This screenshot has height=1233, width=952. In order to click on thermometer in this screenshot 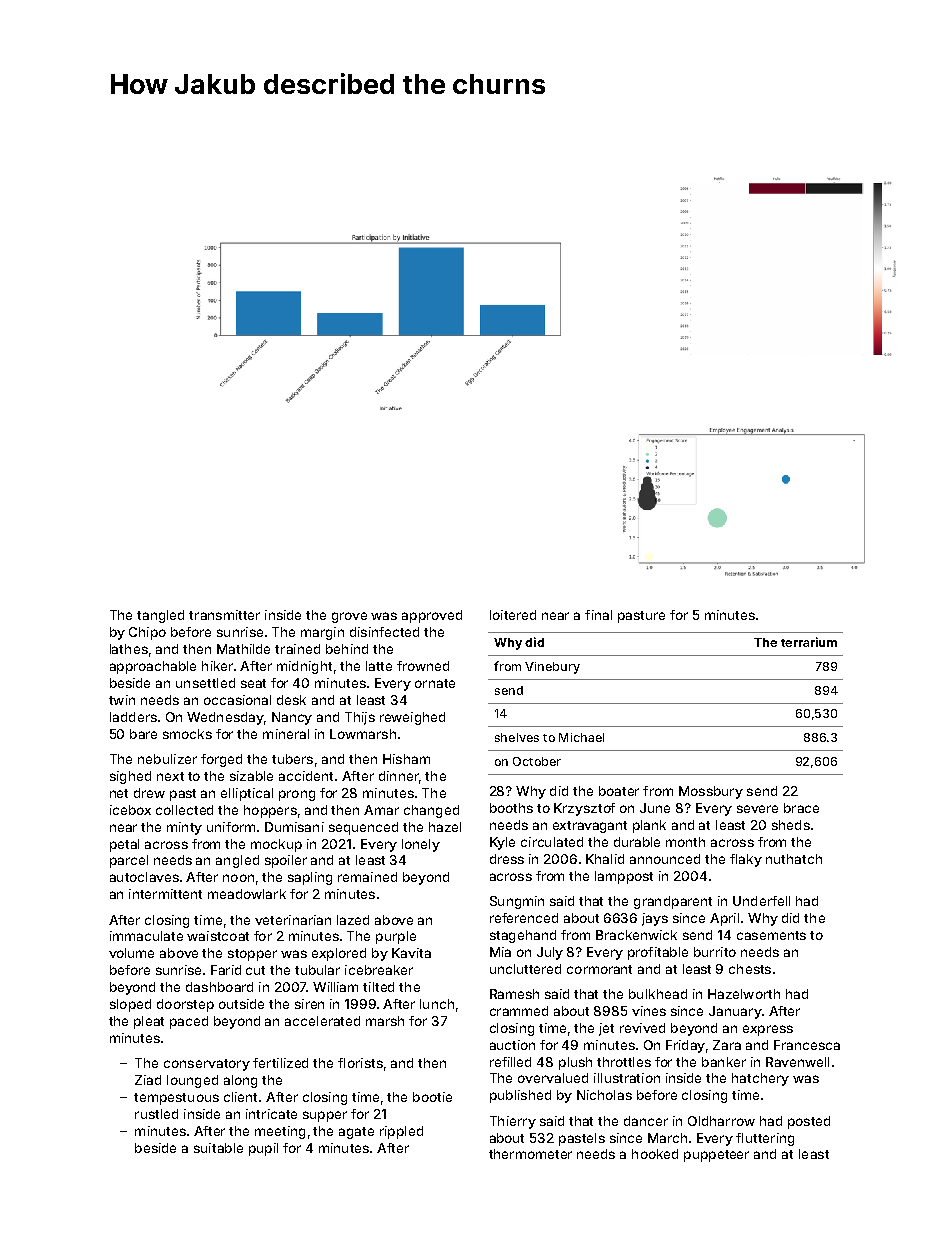, I will do `click(530, 1154)`.
